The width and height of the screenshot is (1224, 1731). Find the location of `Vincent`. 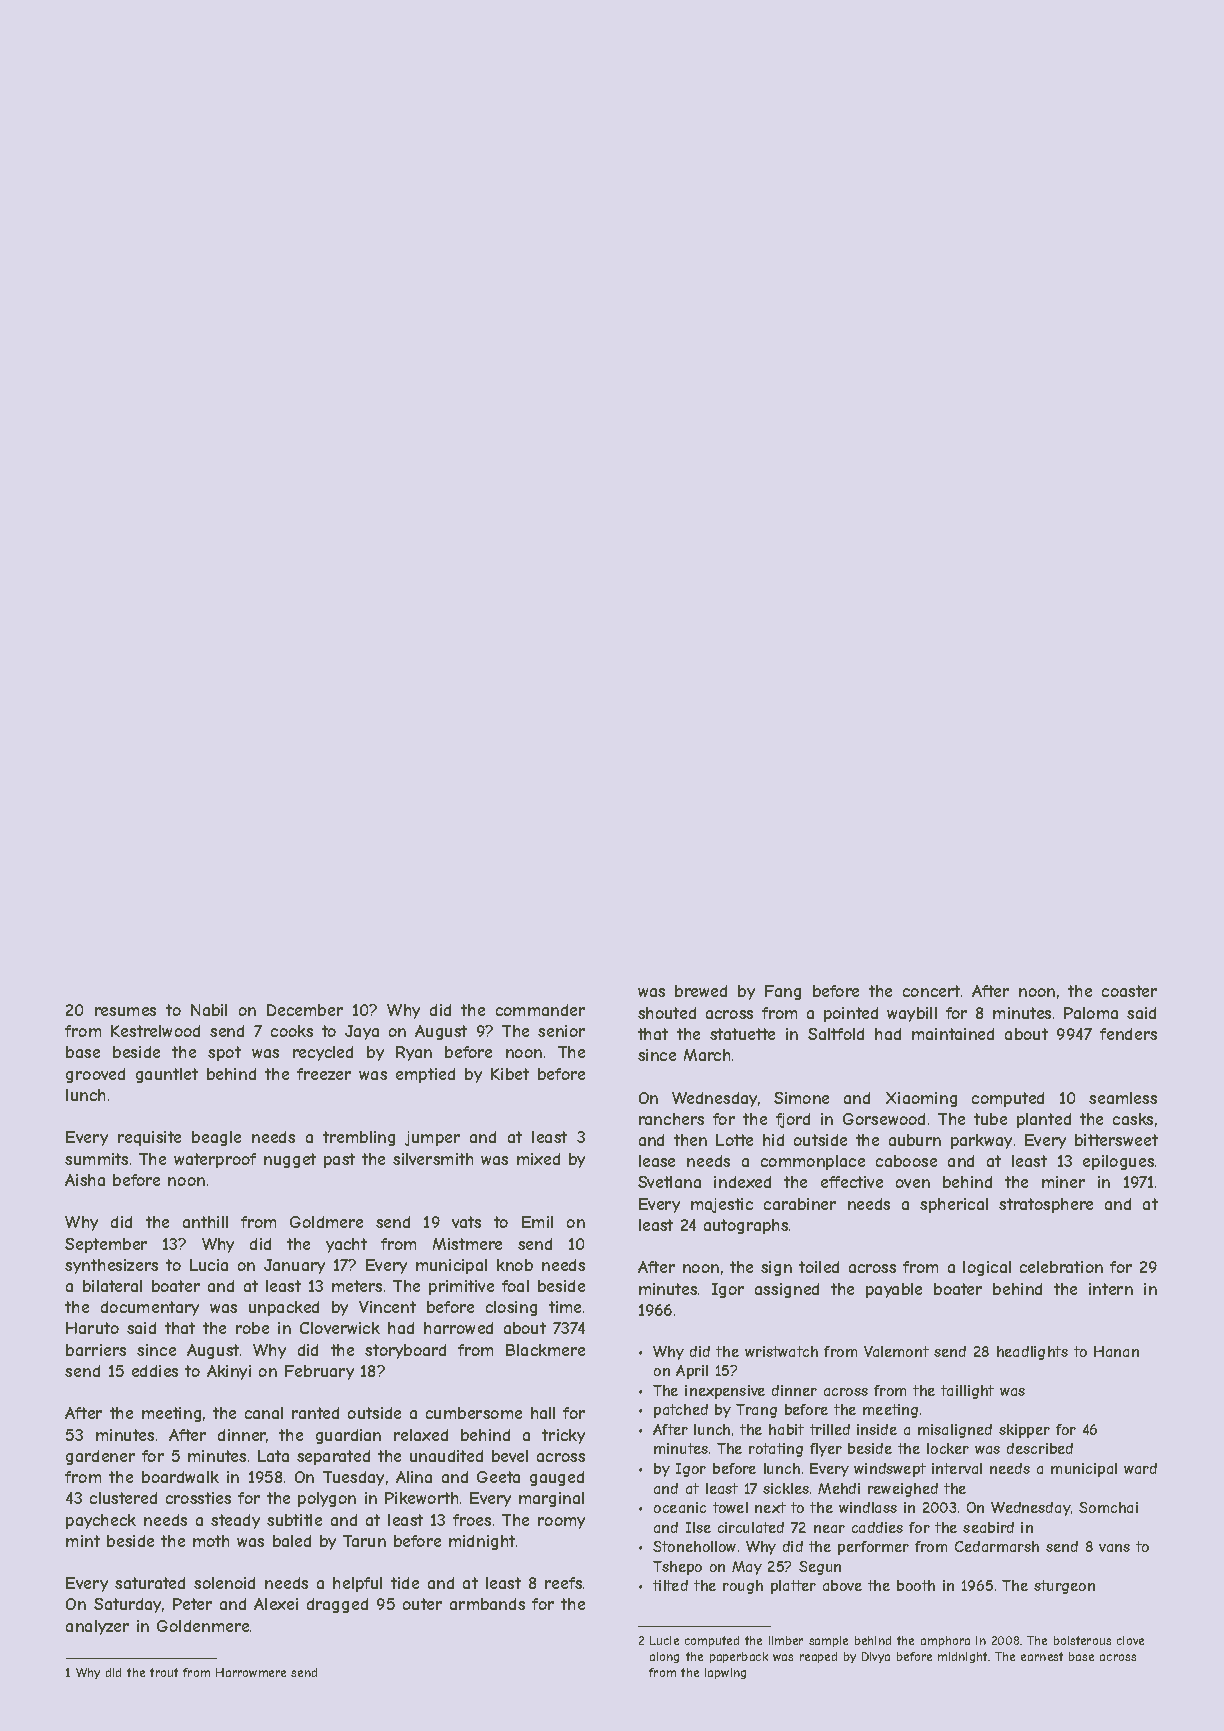

Vincent is located at coordinates (387, 1307).
